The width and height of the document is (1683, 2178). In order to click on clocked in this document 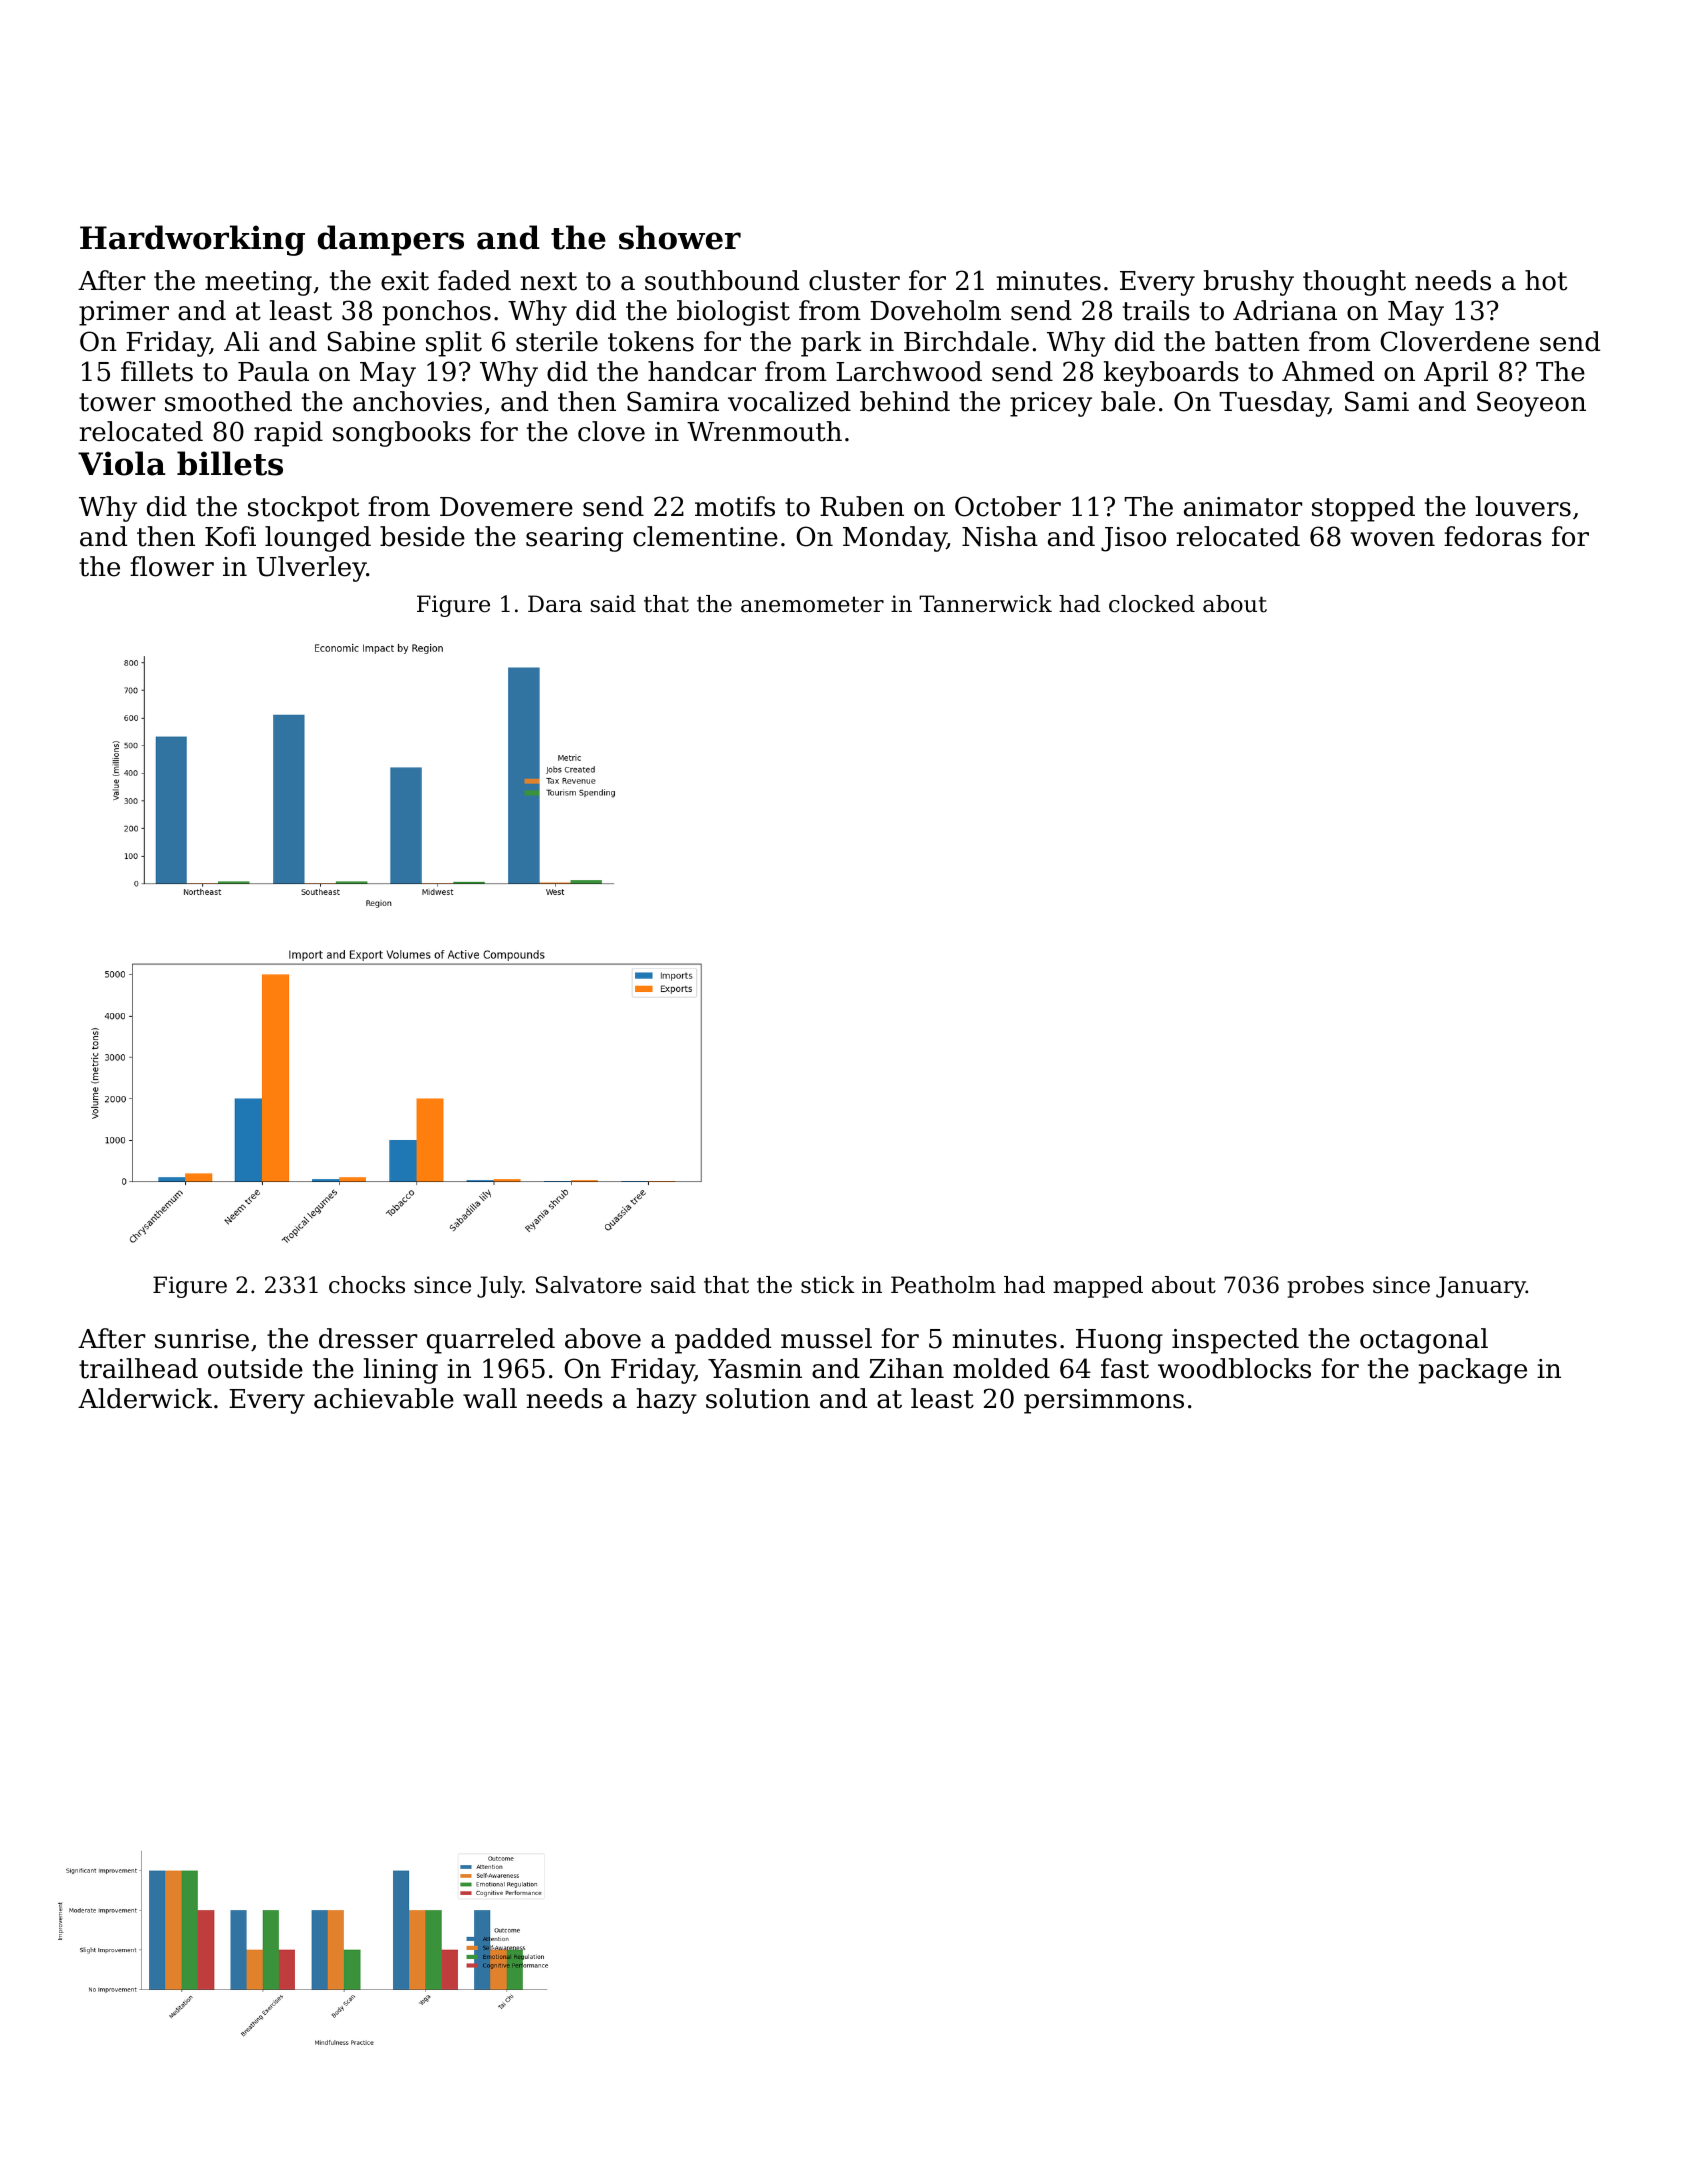, I will do `click(1152, 604)`.
